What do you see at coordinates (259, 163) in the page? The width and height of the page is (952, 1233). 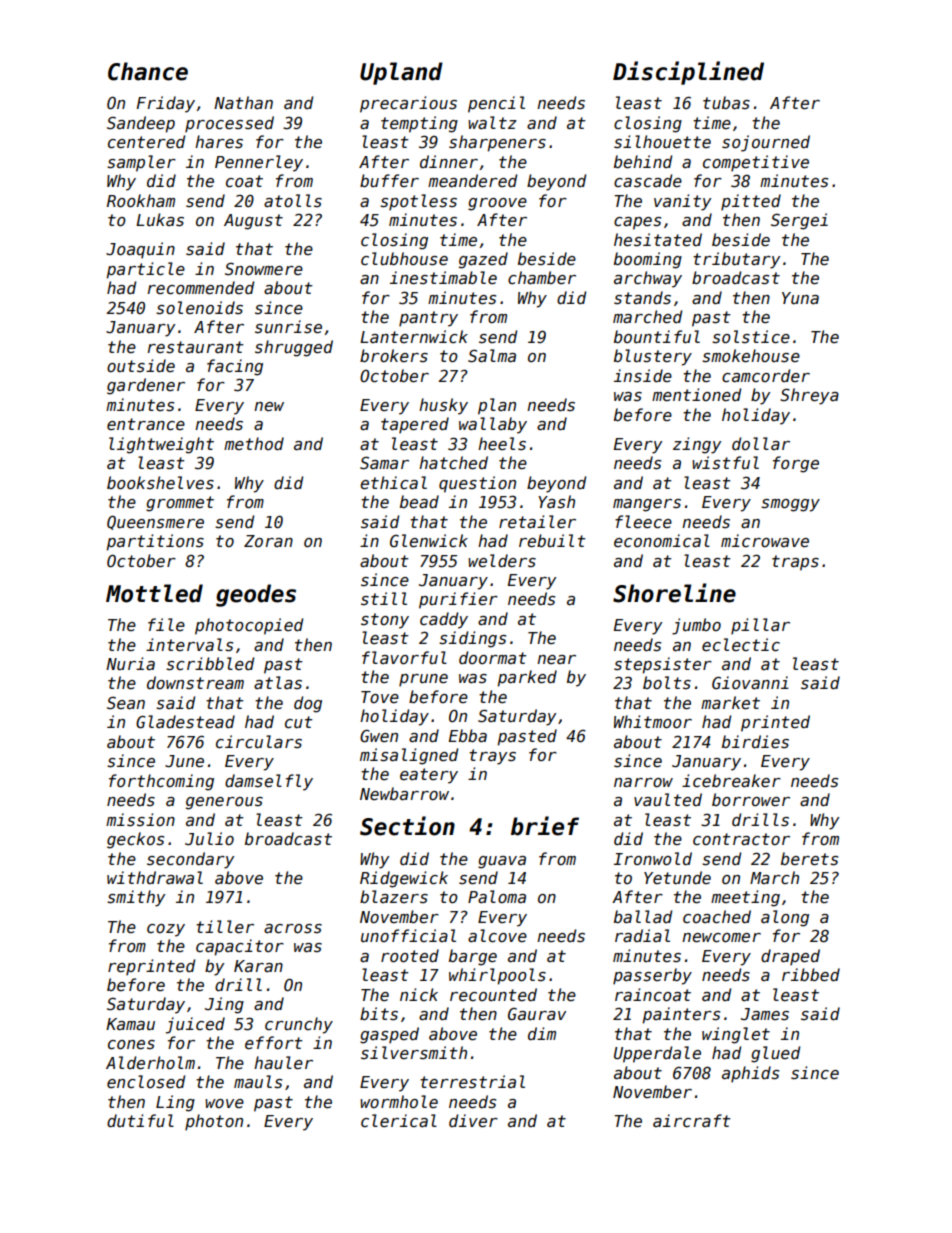 I see `Pennerley` at bounding box center [259, 163].
